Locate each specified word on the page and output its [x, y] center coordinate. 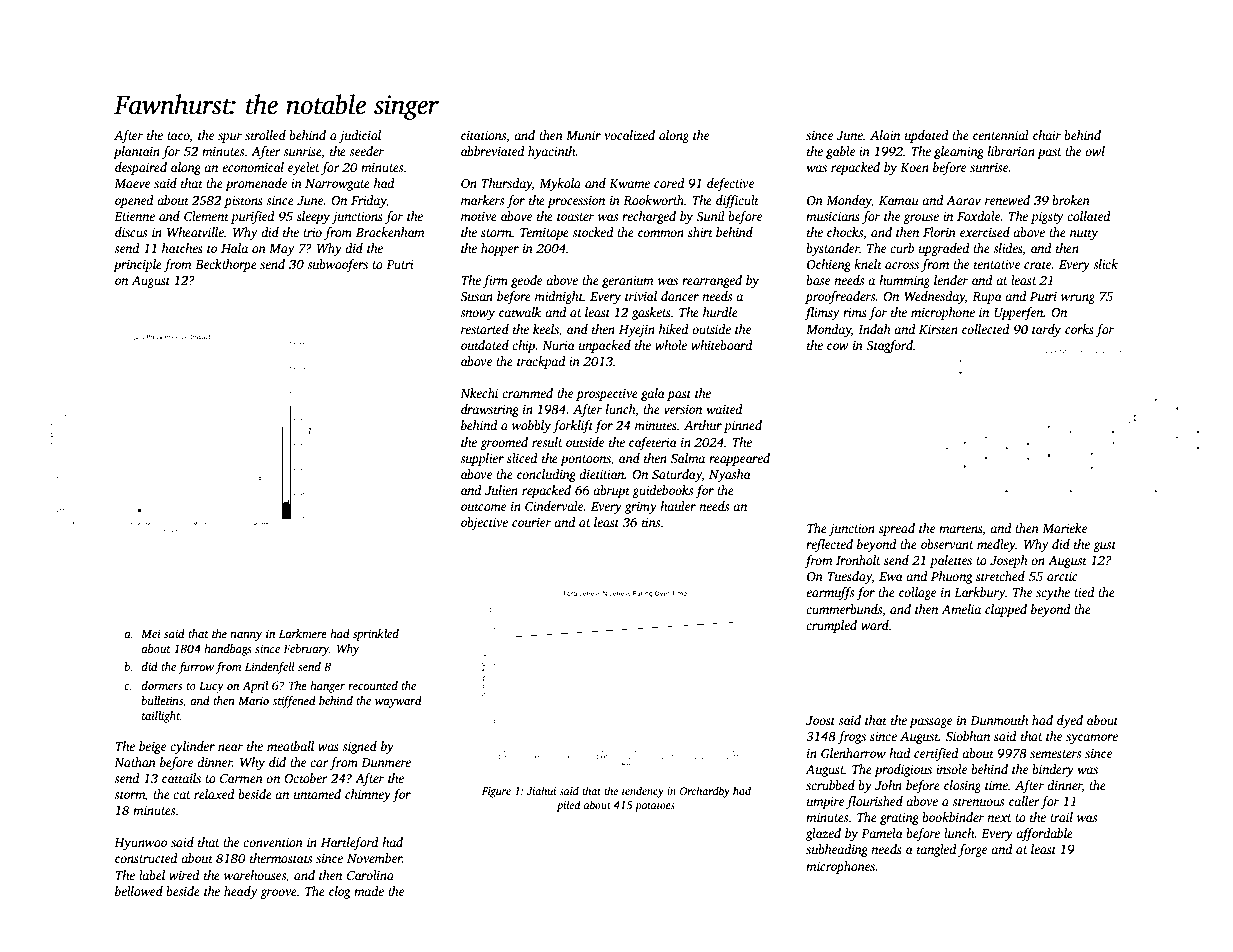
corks [1079, 329]
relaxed [214, 794]
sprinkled [376, 635]
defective [730, 184]
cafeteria [653, 443]
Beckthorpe [226, 265]
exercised [985, 232]
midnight [559, 297]
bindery [1053, 770]
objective [484, 523]
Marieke [1064, 528]
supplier [482, 459]
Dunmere [386, 762]
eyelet [304, 168]
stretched [1000, 576]
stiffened [294, 702]
